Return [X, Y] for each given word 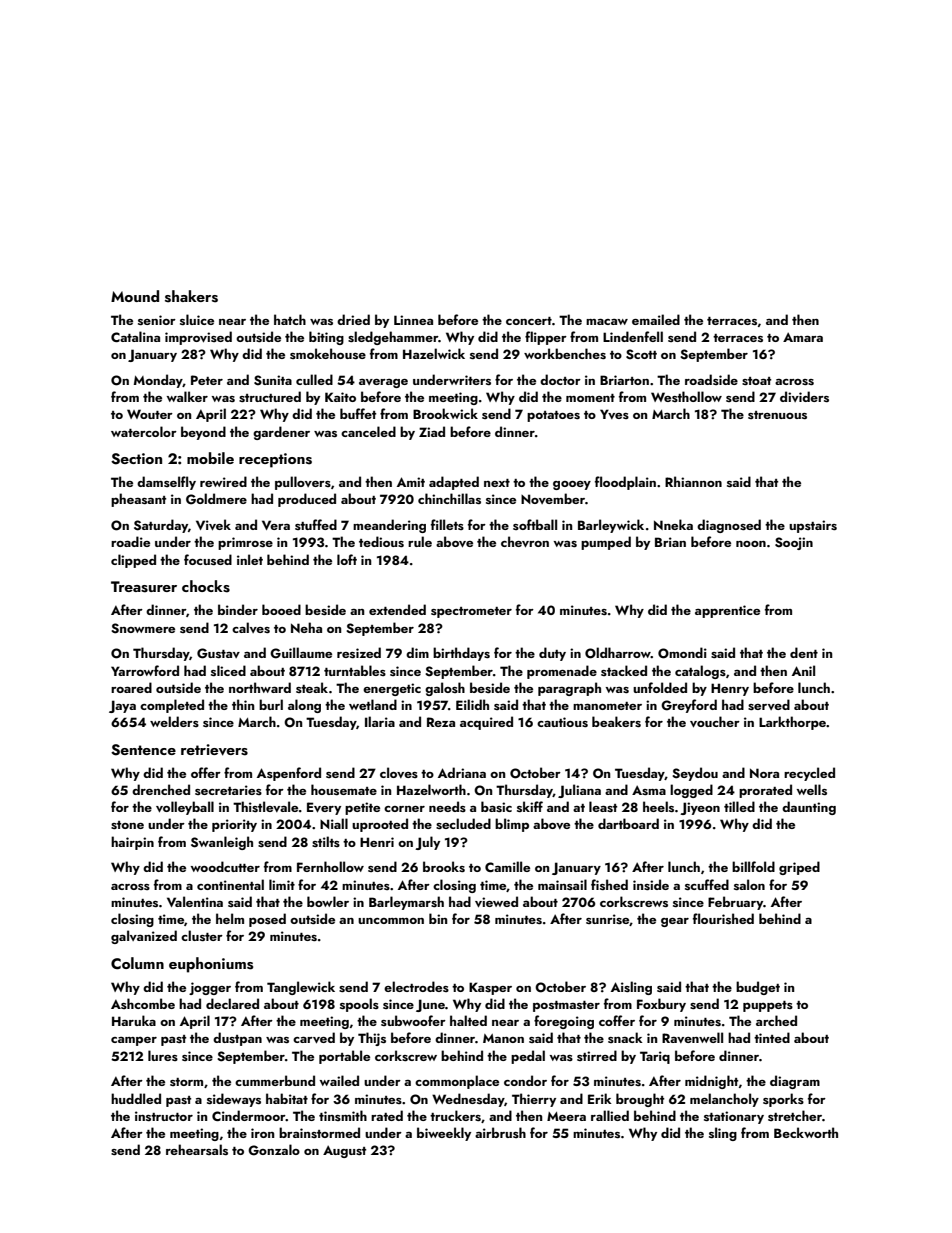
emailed [656, 319]
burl [271, 704]
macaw [607, 322]
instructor [164, 1116]
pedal [528, 1057]
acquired [486, 723]
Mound [135, 296]
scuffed [707, 884]
